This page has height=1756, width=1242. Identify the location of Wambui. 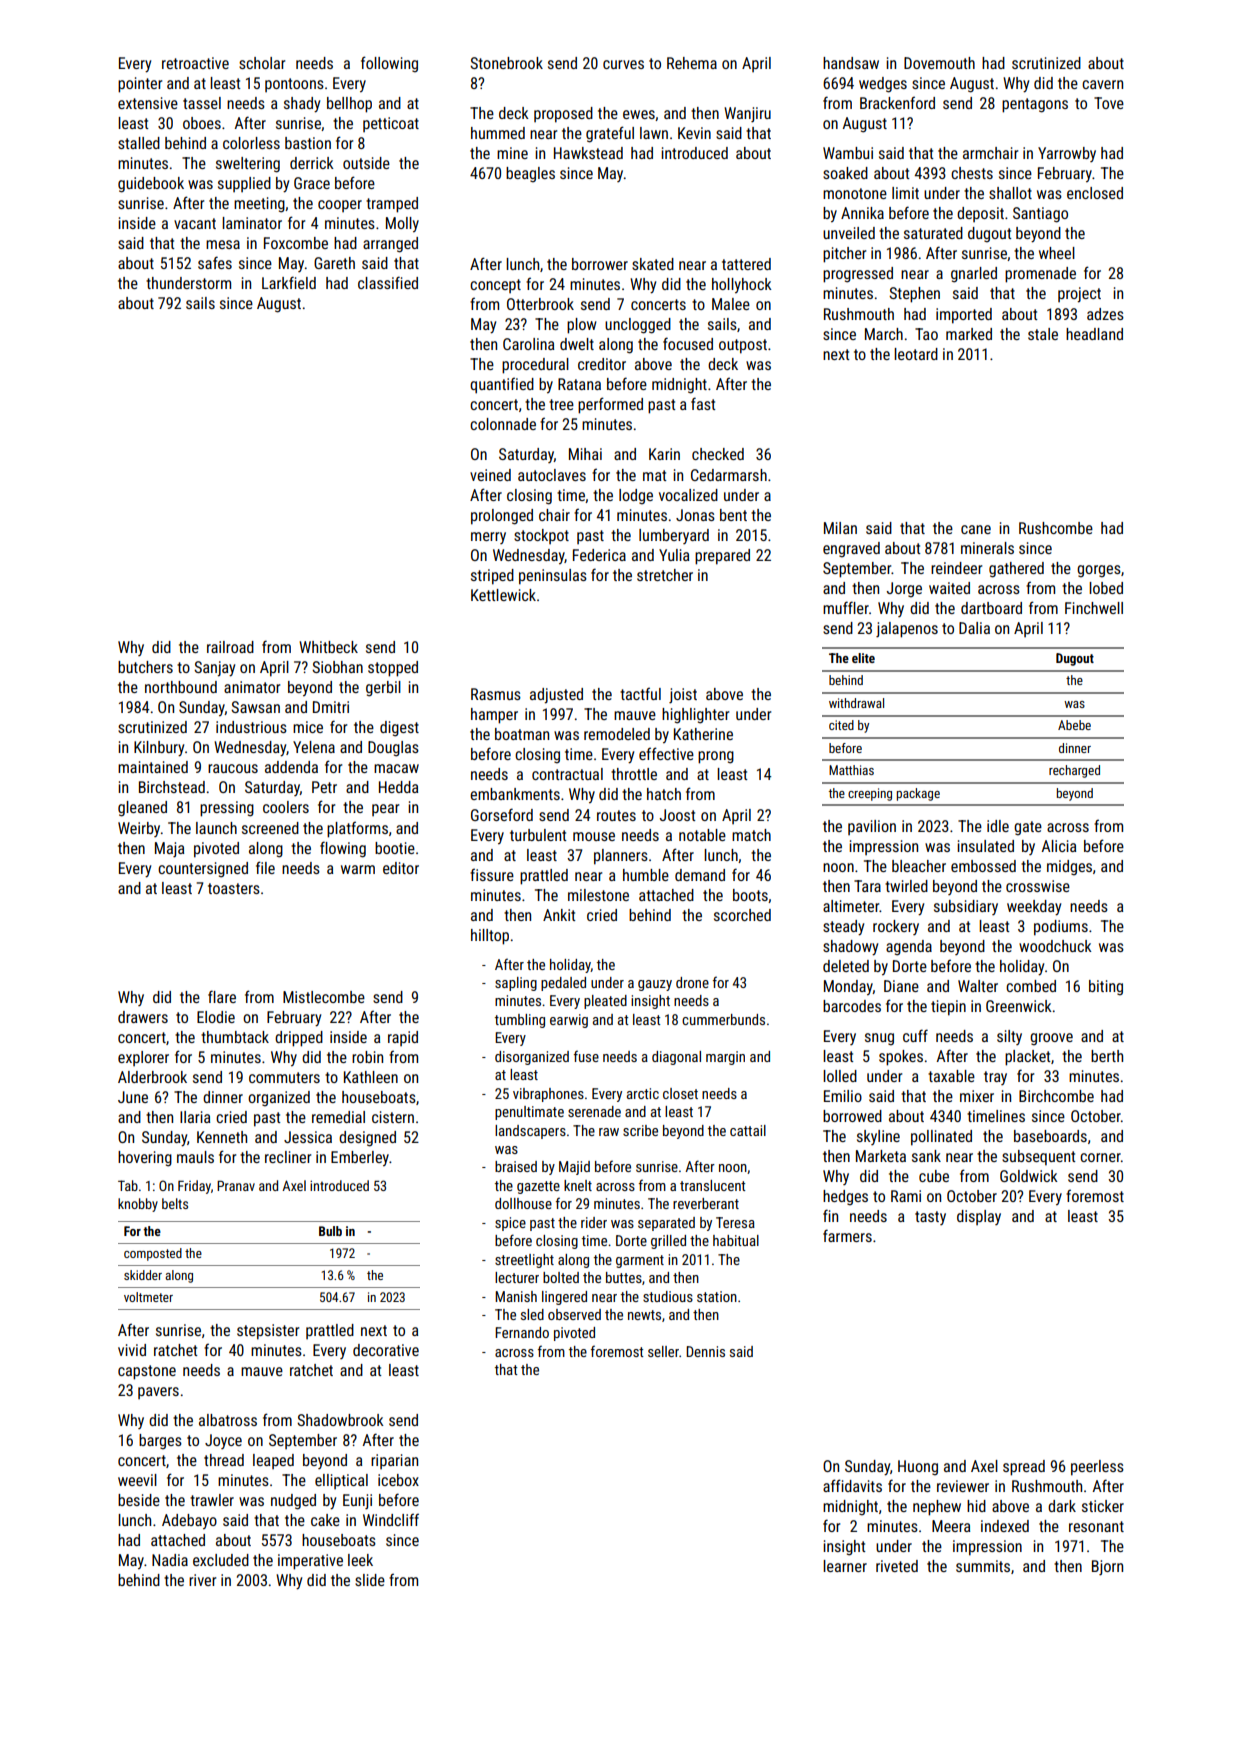
(848, 153).
